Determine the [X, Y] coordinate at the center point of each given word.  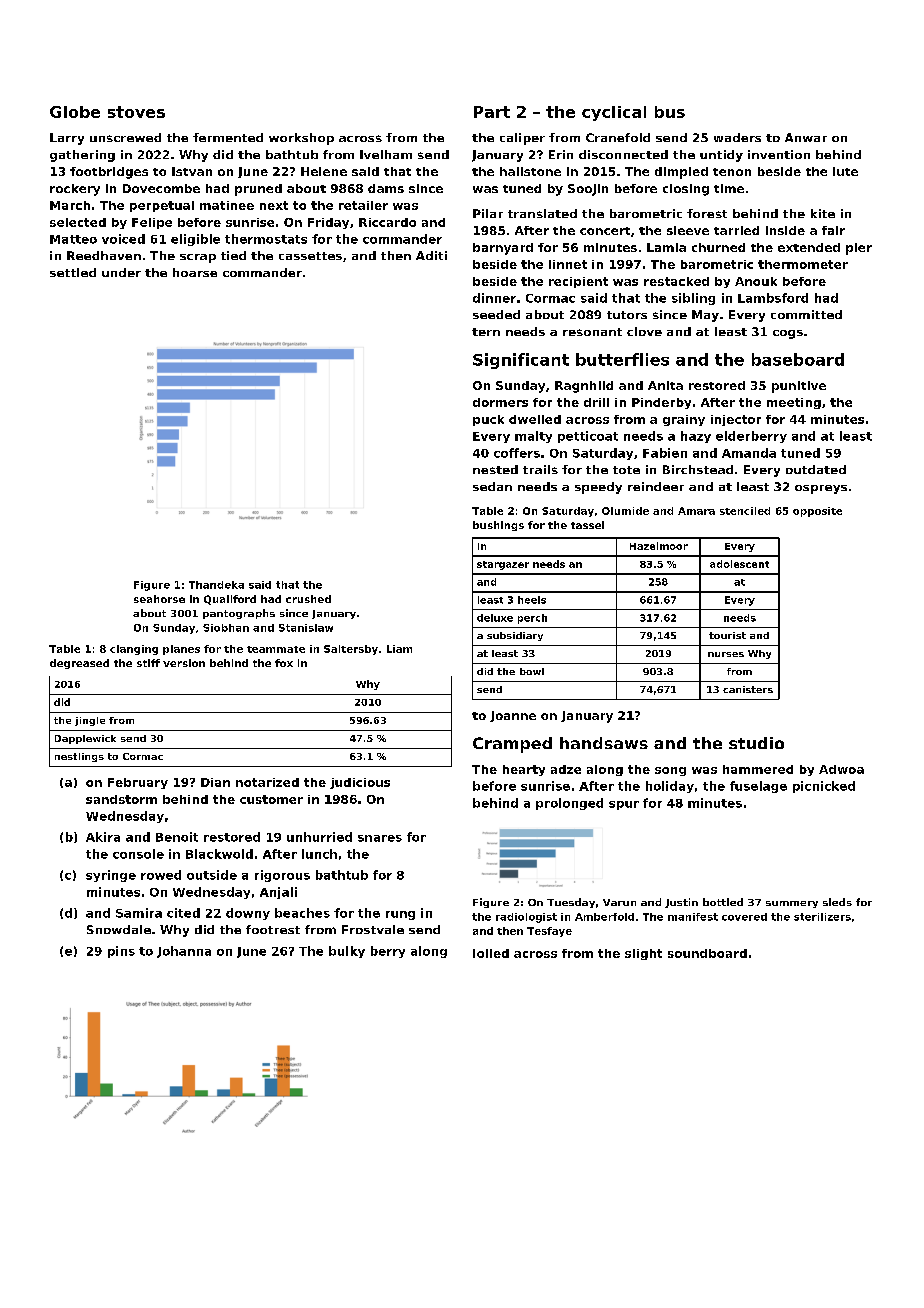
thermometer [803, 264]
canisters [748, 689]
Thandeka [216, 585]
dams [386, 188]
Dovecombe [161, 188]
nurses [726, 654]
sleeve [688, 230]
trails [540, 469]
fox [284, 663]
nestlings [79, 757]
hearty [524, 770]
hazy [696, 437]
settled [73, 272]
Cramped [512, 745]
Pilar [488, 213]
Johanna [184, 952]
